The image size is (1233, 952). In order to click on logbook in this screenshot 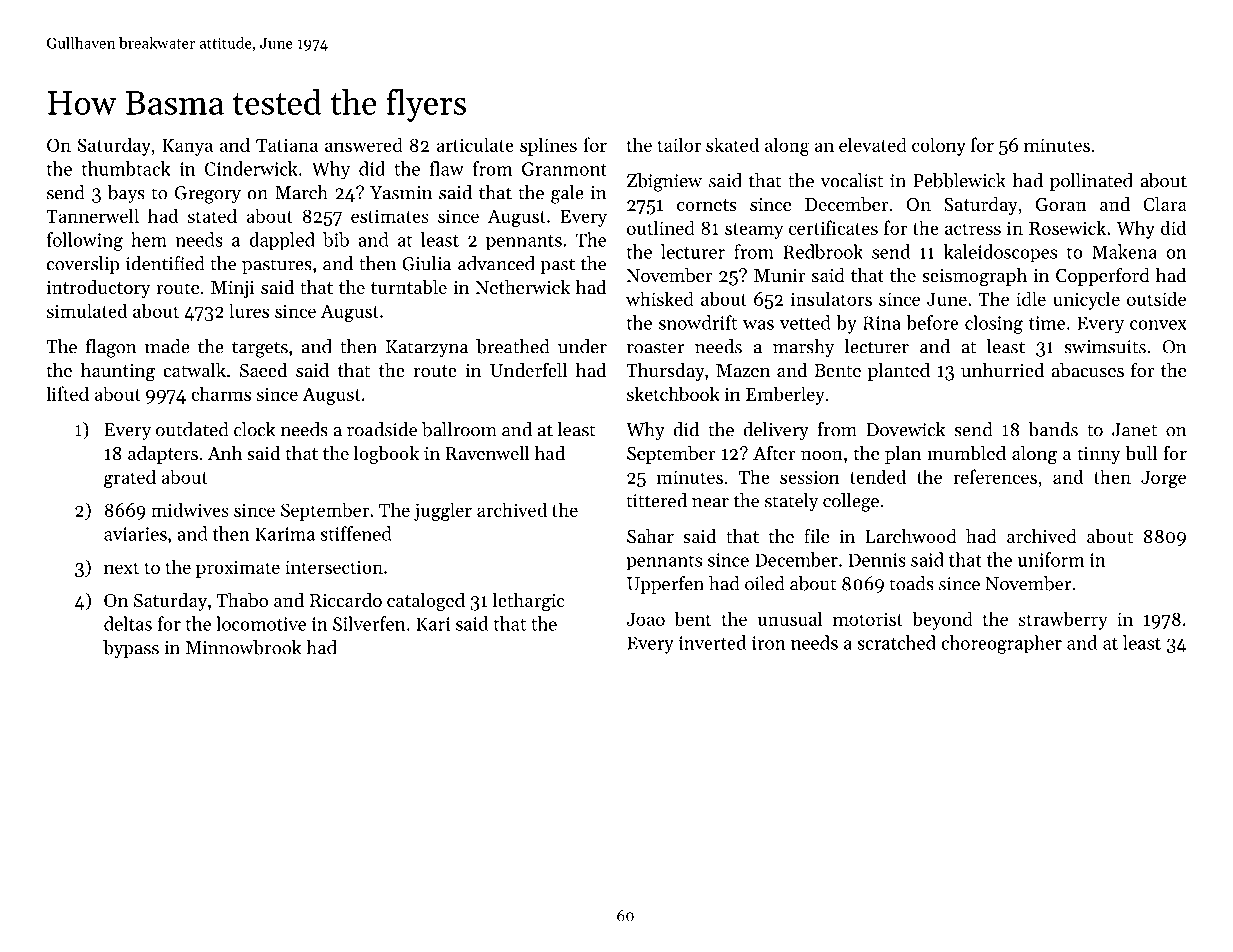, I will do `click(386, 455)`.
